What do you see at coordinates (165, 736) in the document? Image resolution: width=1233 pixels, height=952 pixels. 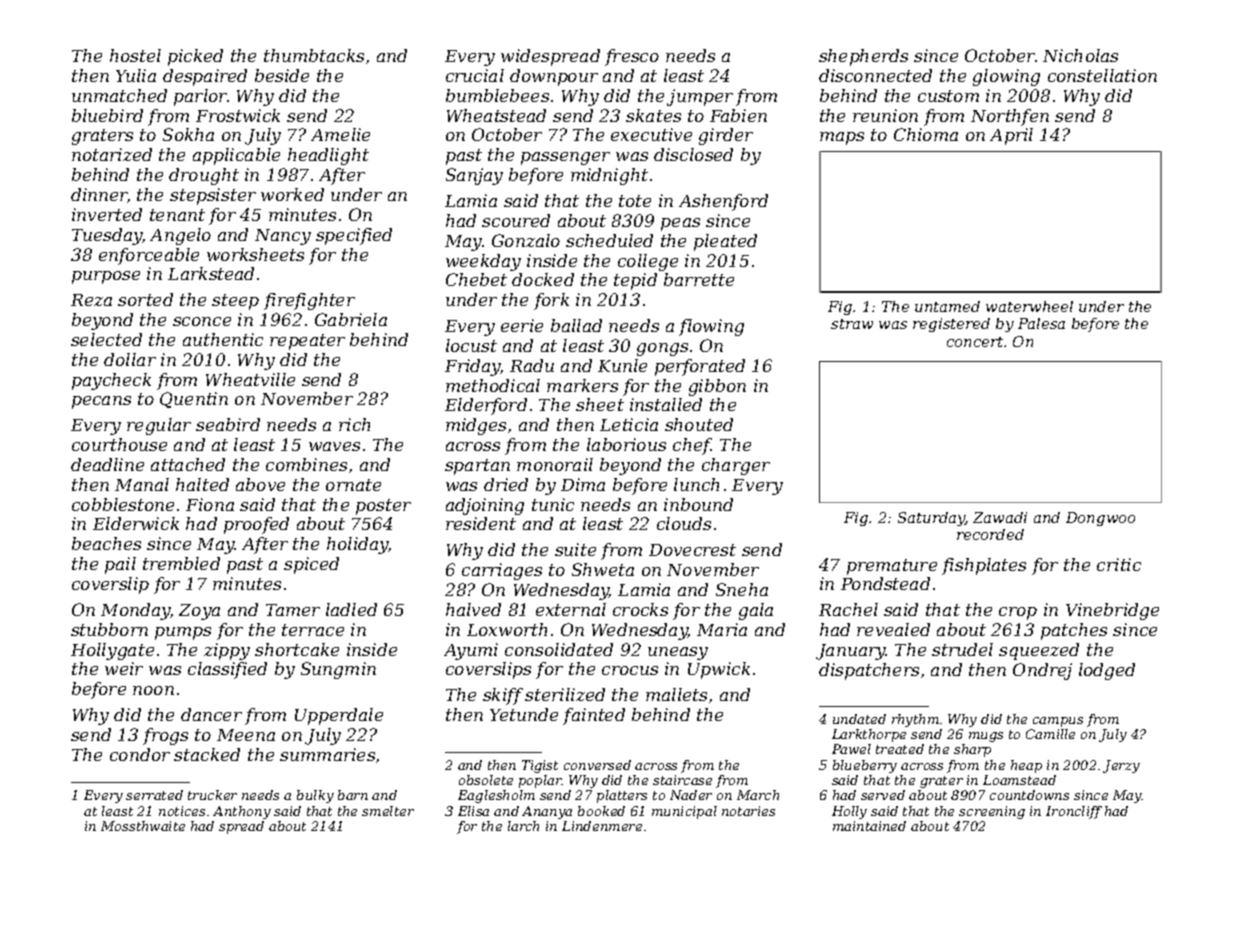 I see `frogs` at bounding box center [165, 736].
